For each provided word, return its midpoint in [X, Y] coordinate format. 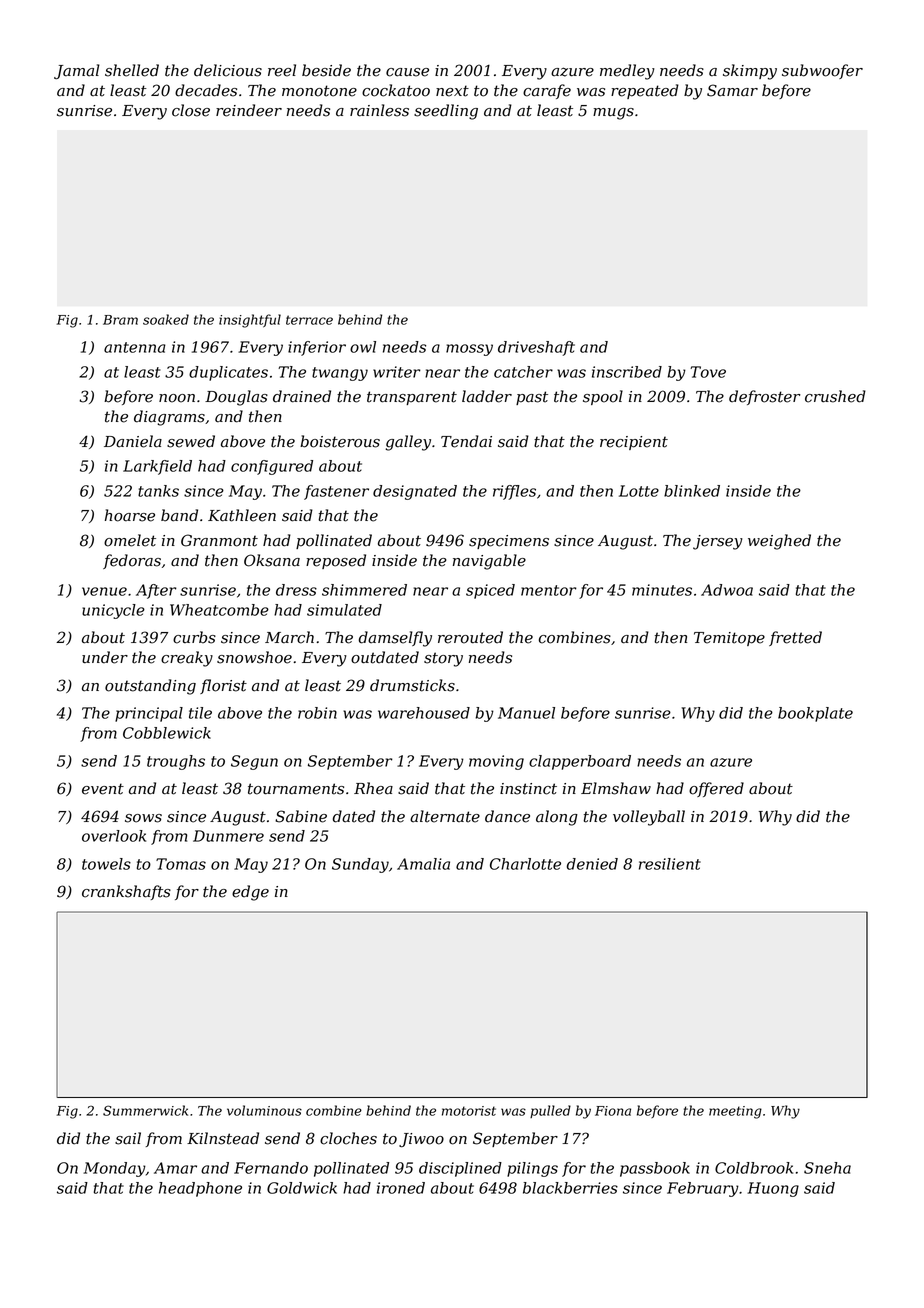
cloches [348, 1138]
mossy [469, 350]
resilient [670, 864]
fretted [795, 638]
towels [106, 864]
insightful [250, 321]
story [443, 659]
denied [592, 864]
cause [407, 72]
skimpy [750, 72]
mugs [613, 114]
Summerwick [145, 1110]
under [105, 657]
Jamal [77, 71]
